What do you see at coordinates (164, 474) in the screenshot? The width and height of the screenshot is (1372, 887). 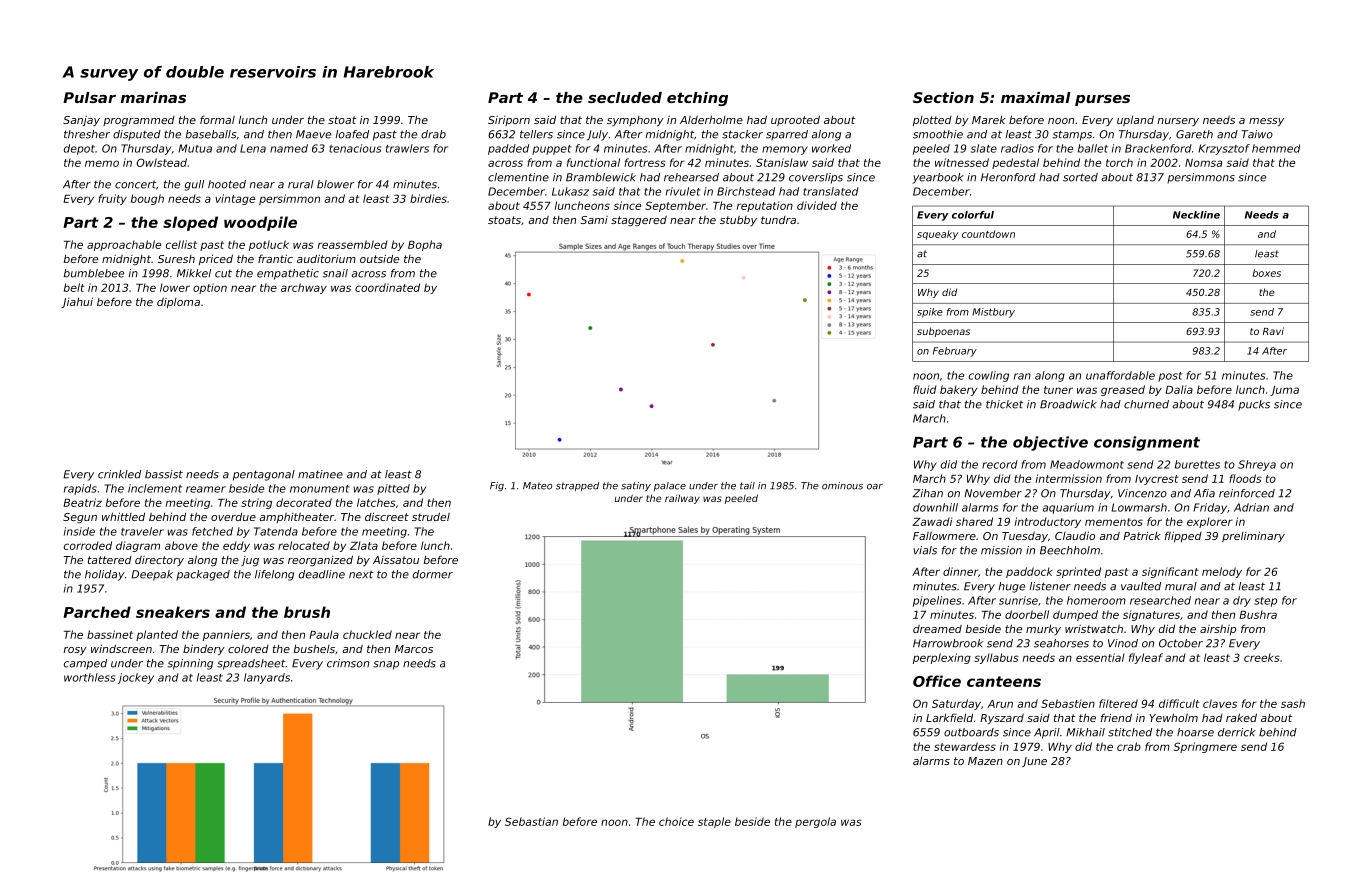 I see `bassist` at bounding box center [164, 474].
